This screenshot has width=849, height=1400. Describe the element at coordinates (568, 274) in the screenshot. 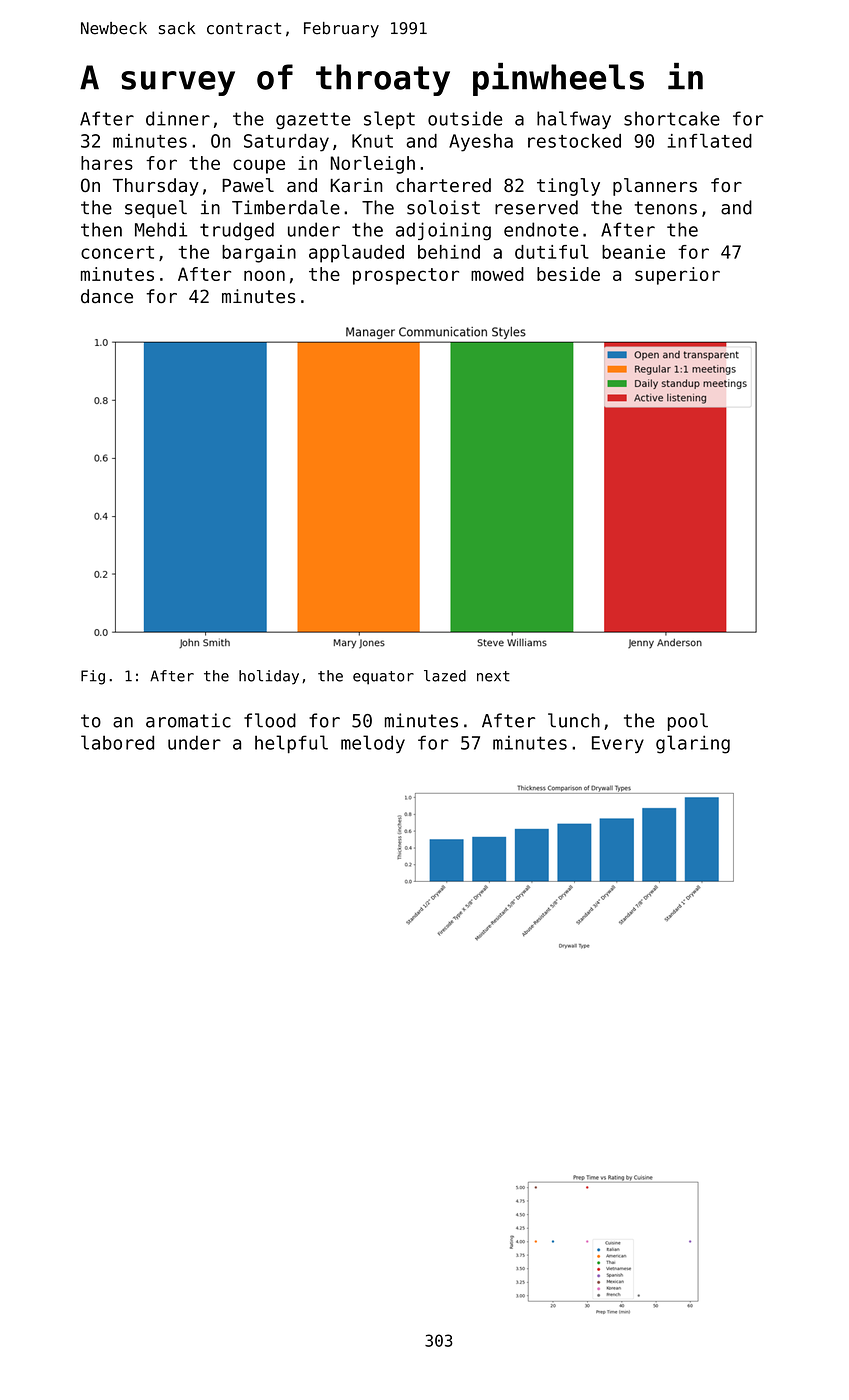

I see `beside` at that location.
